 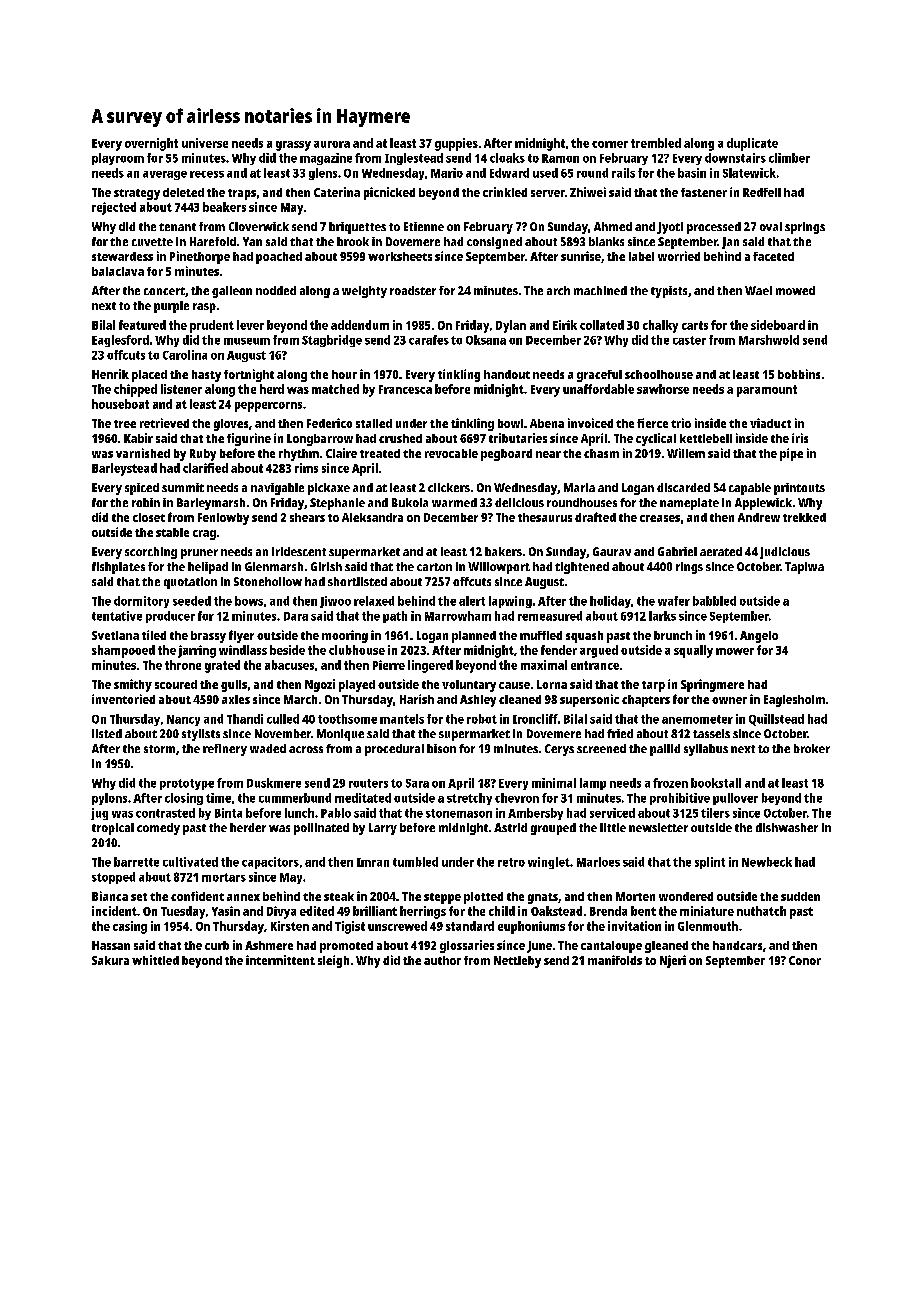 I want to click on grassy, so click(x=293, y=146).
